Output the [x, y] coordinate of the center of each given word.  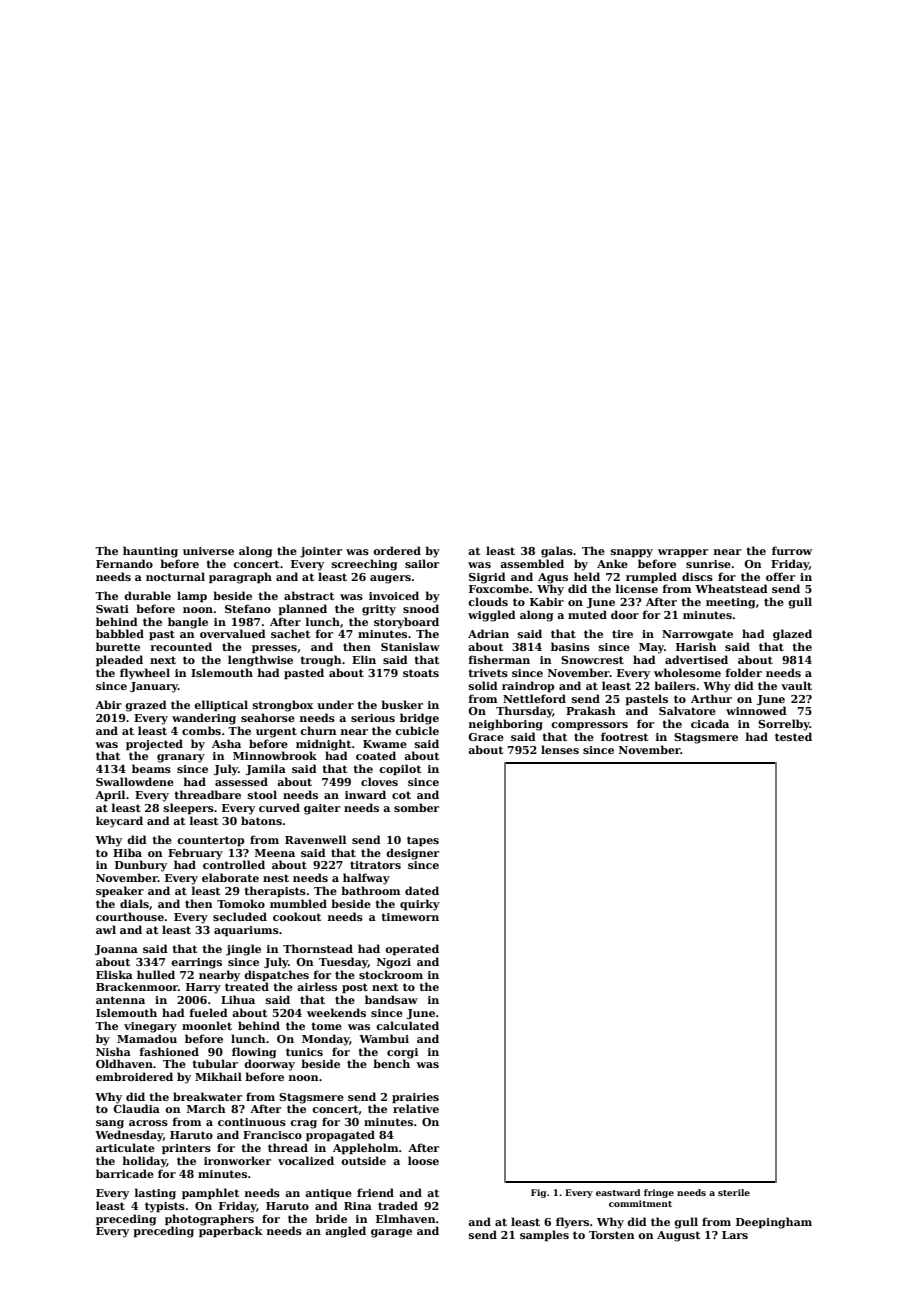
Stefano [248, 608]
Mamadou [147, 1038]
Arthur [711, 698]
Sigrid [487, 578]
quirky [420, 905]
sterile [734, 1192]
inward [365, 794]
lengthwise [260, 661]
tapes [423, 841]
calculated [407, 1025]
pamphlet [210, 1193]
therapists [275, 891]
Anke [612, 563]
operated [412, 949]
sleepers [189, 808]
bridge [419, 719]
